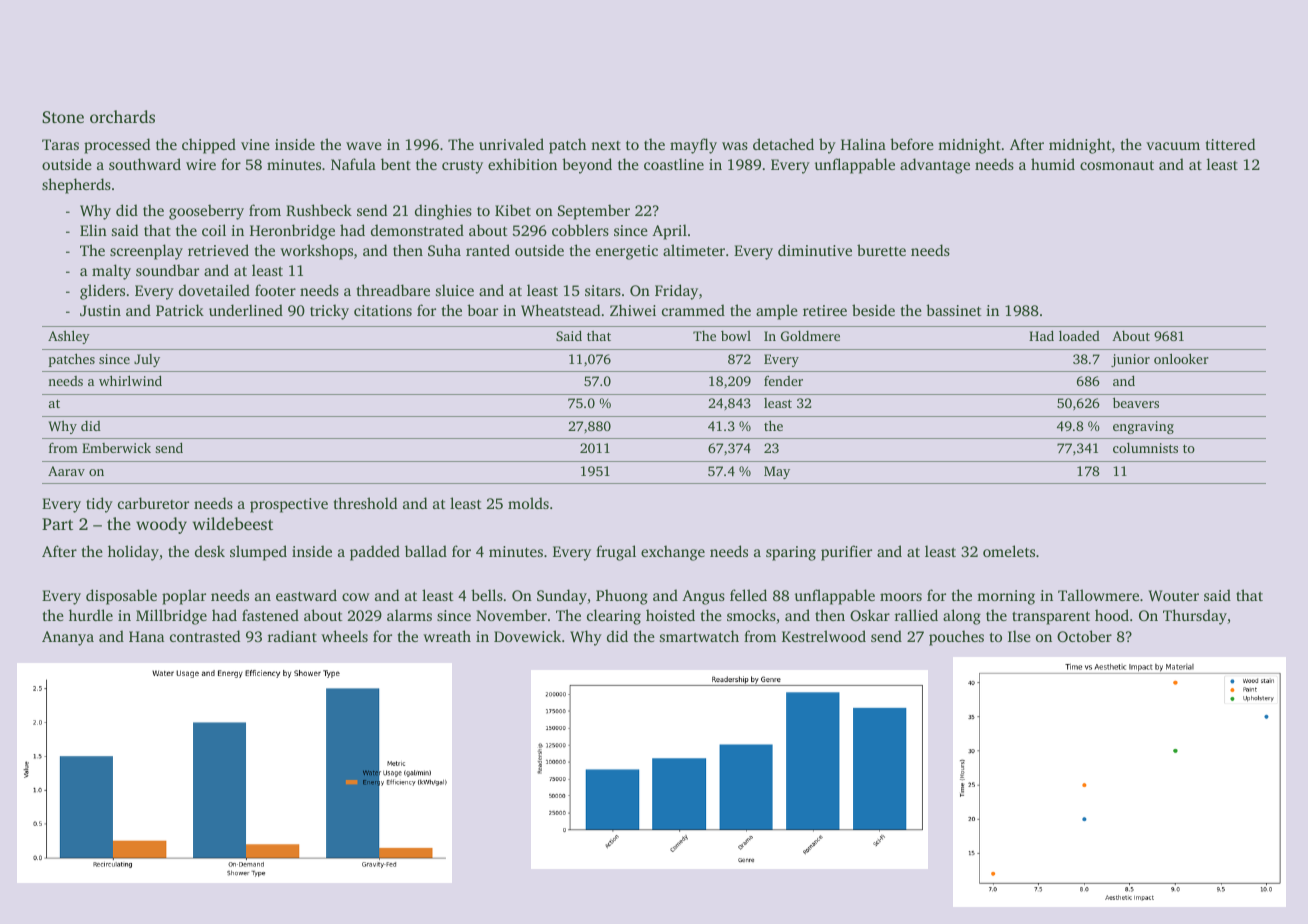 This page has width=1308, height=924. Describe the element at coordinates (153, 503) in the page. I see `carburetor` at that location.
